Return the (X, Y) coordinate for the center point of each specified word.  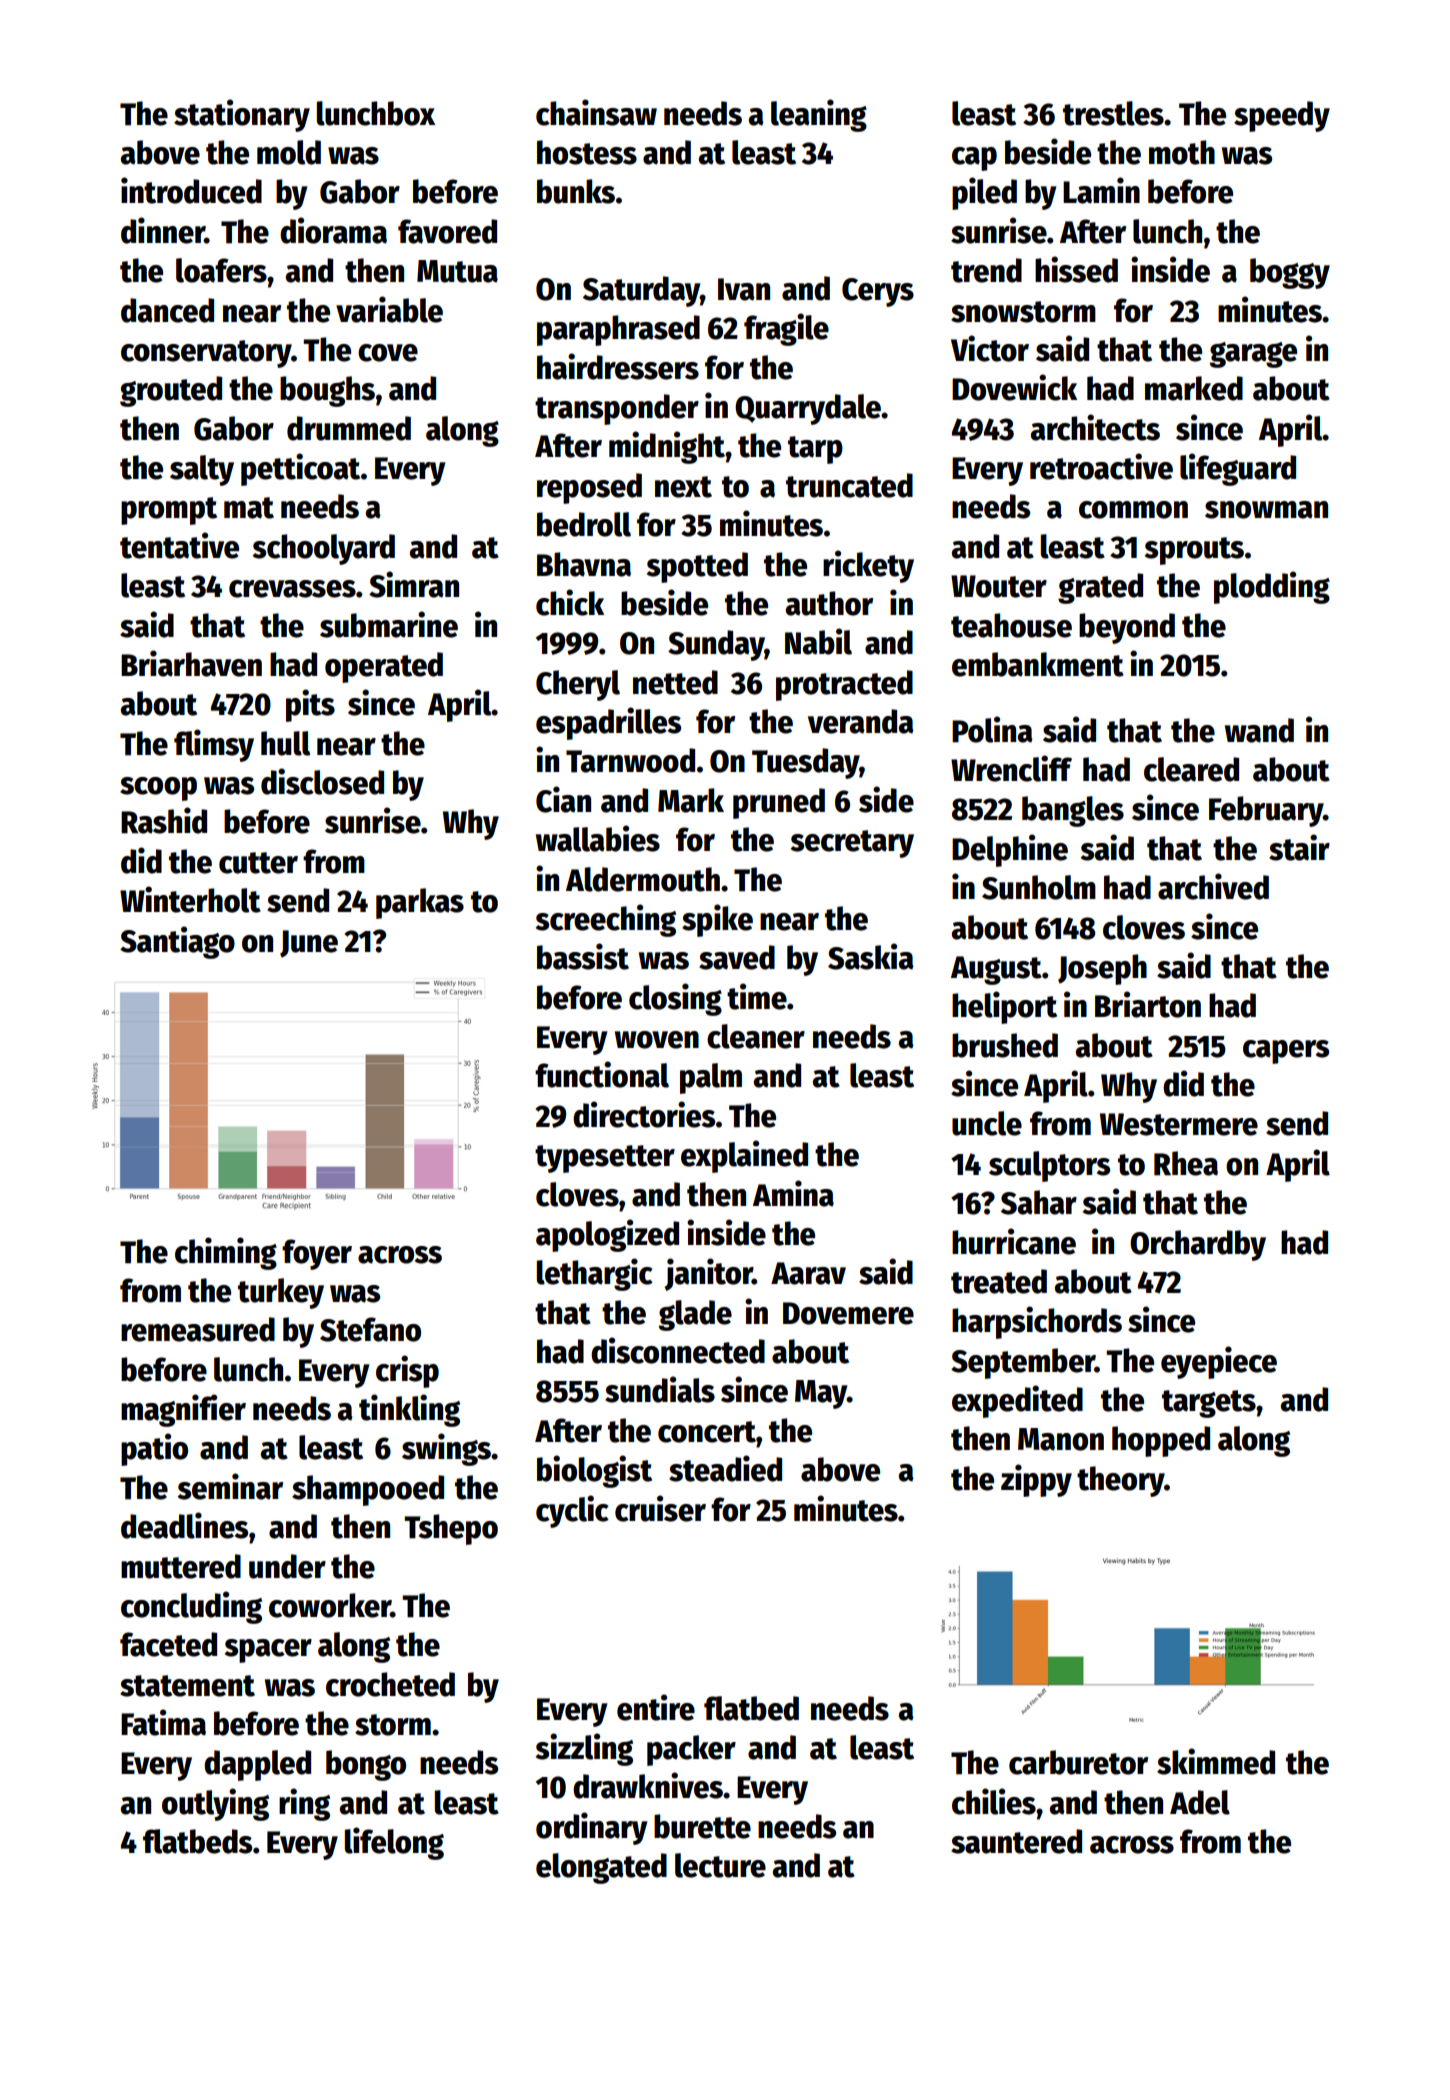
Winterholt (190, 899)
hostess (587, 152)
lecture (720, 1865)
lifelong (394, 1843)
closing (675, 999)
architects (1095, 427)
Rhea (1186, 1163)
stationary (242, 115)
